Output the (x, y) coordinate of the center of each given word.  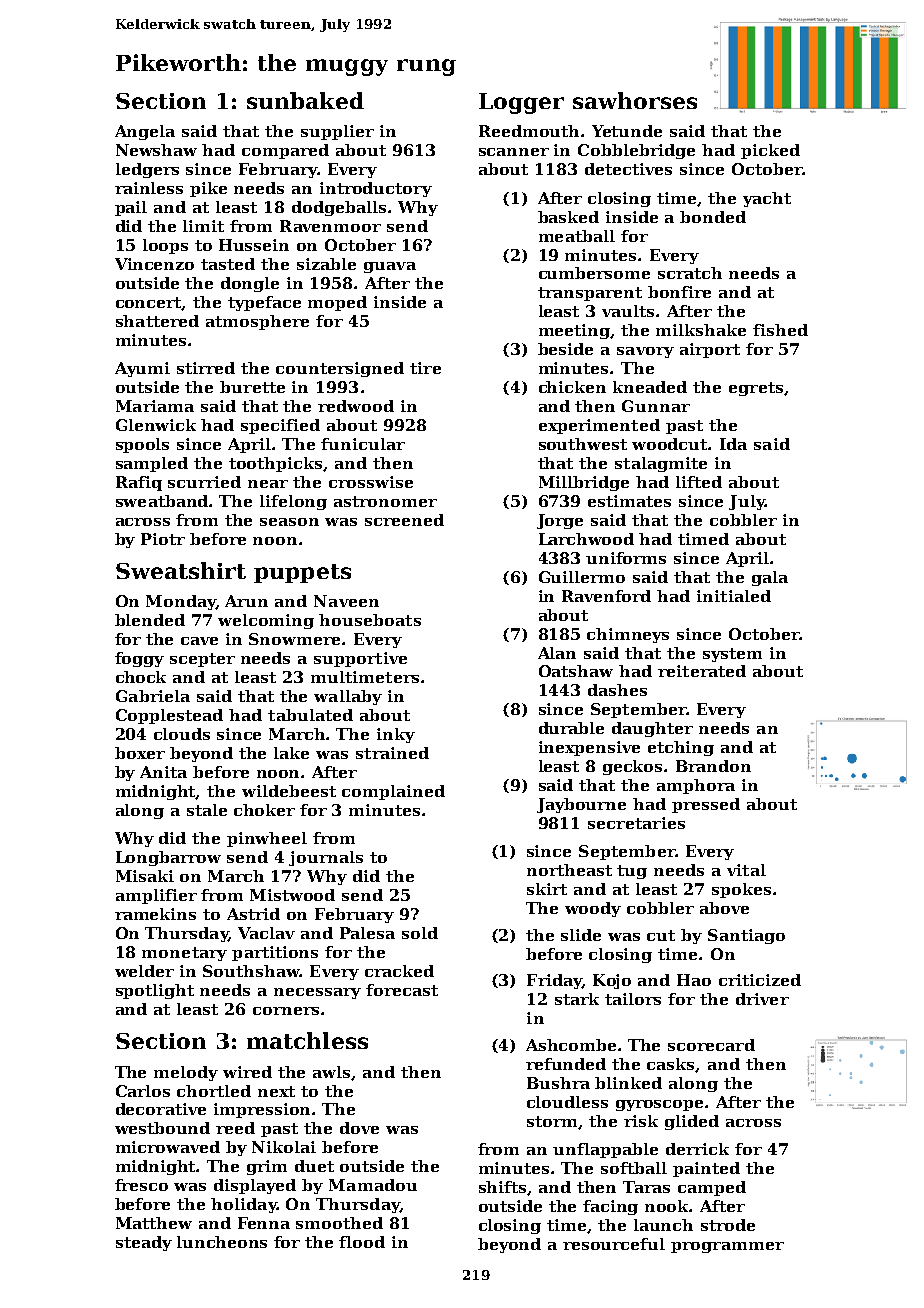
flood (362, 1242)
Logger (521, 103)
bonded (713, 217)
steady (144, 1243)
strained (392, 753)
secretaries (636, 823)
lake (291, 753)
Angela (145, 132)
